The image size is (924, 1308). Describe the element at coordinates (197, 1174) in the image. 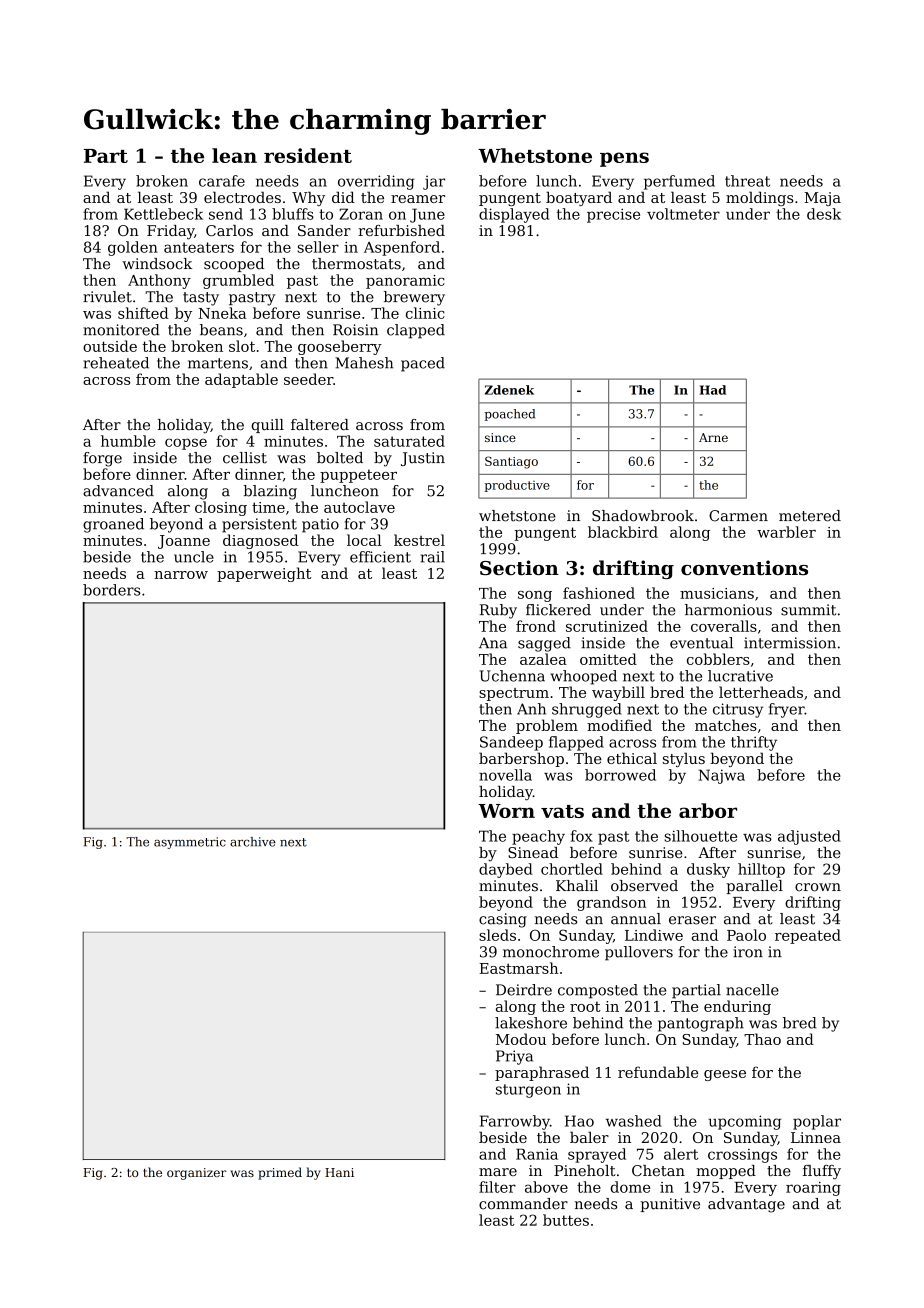

I see `organizer` at that location.
